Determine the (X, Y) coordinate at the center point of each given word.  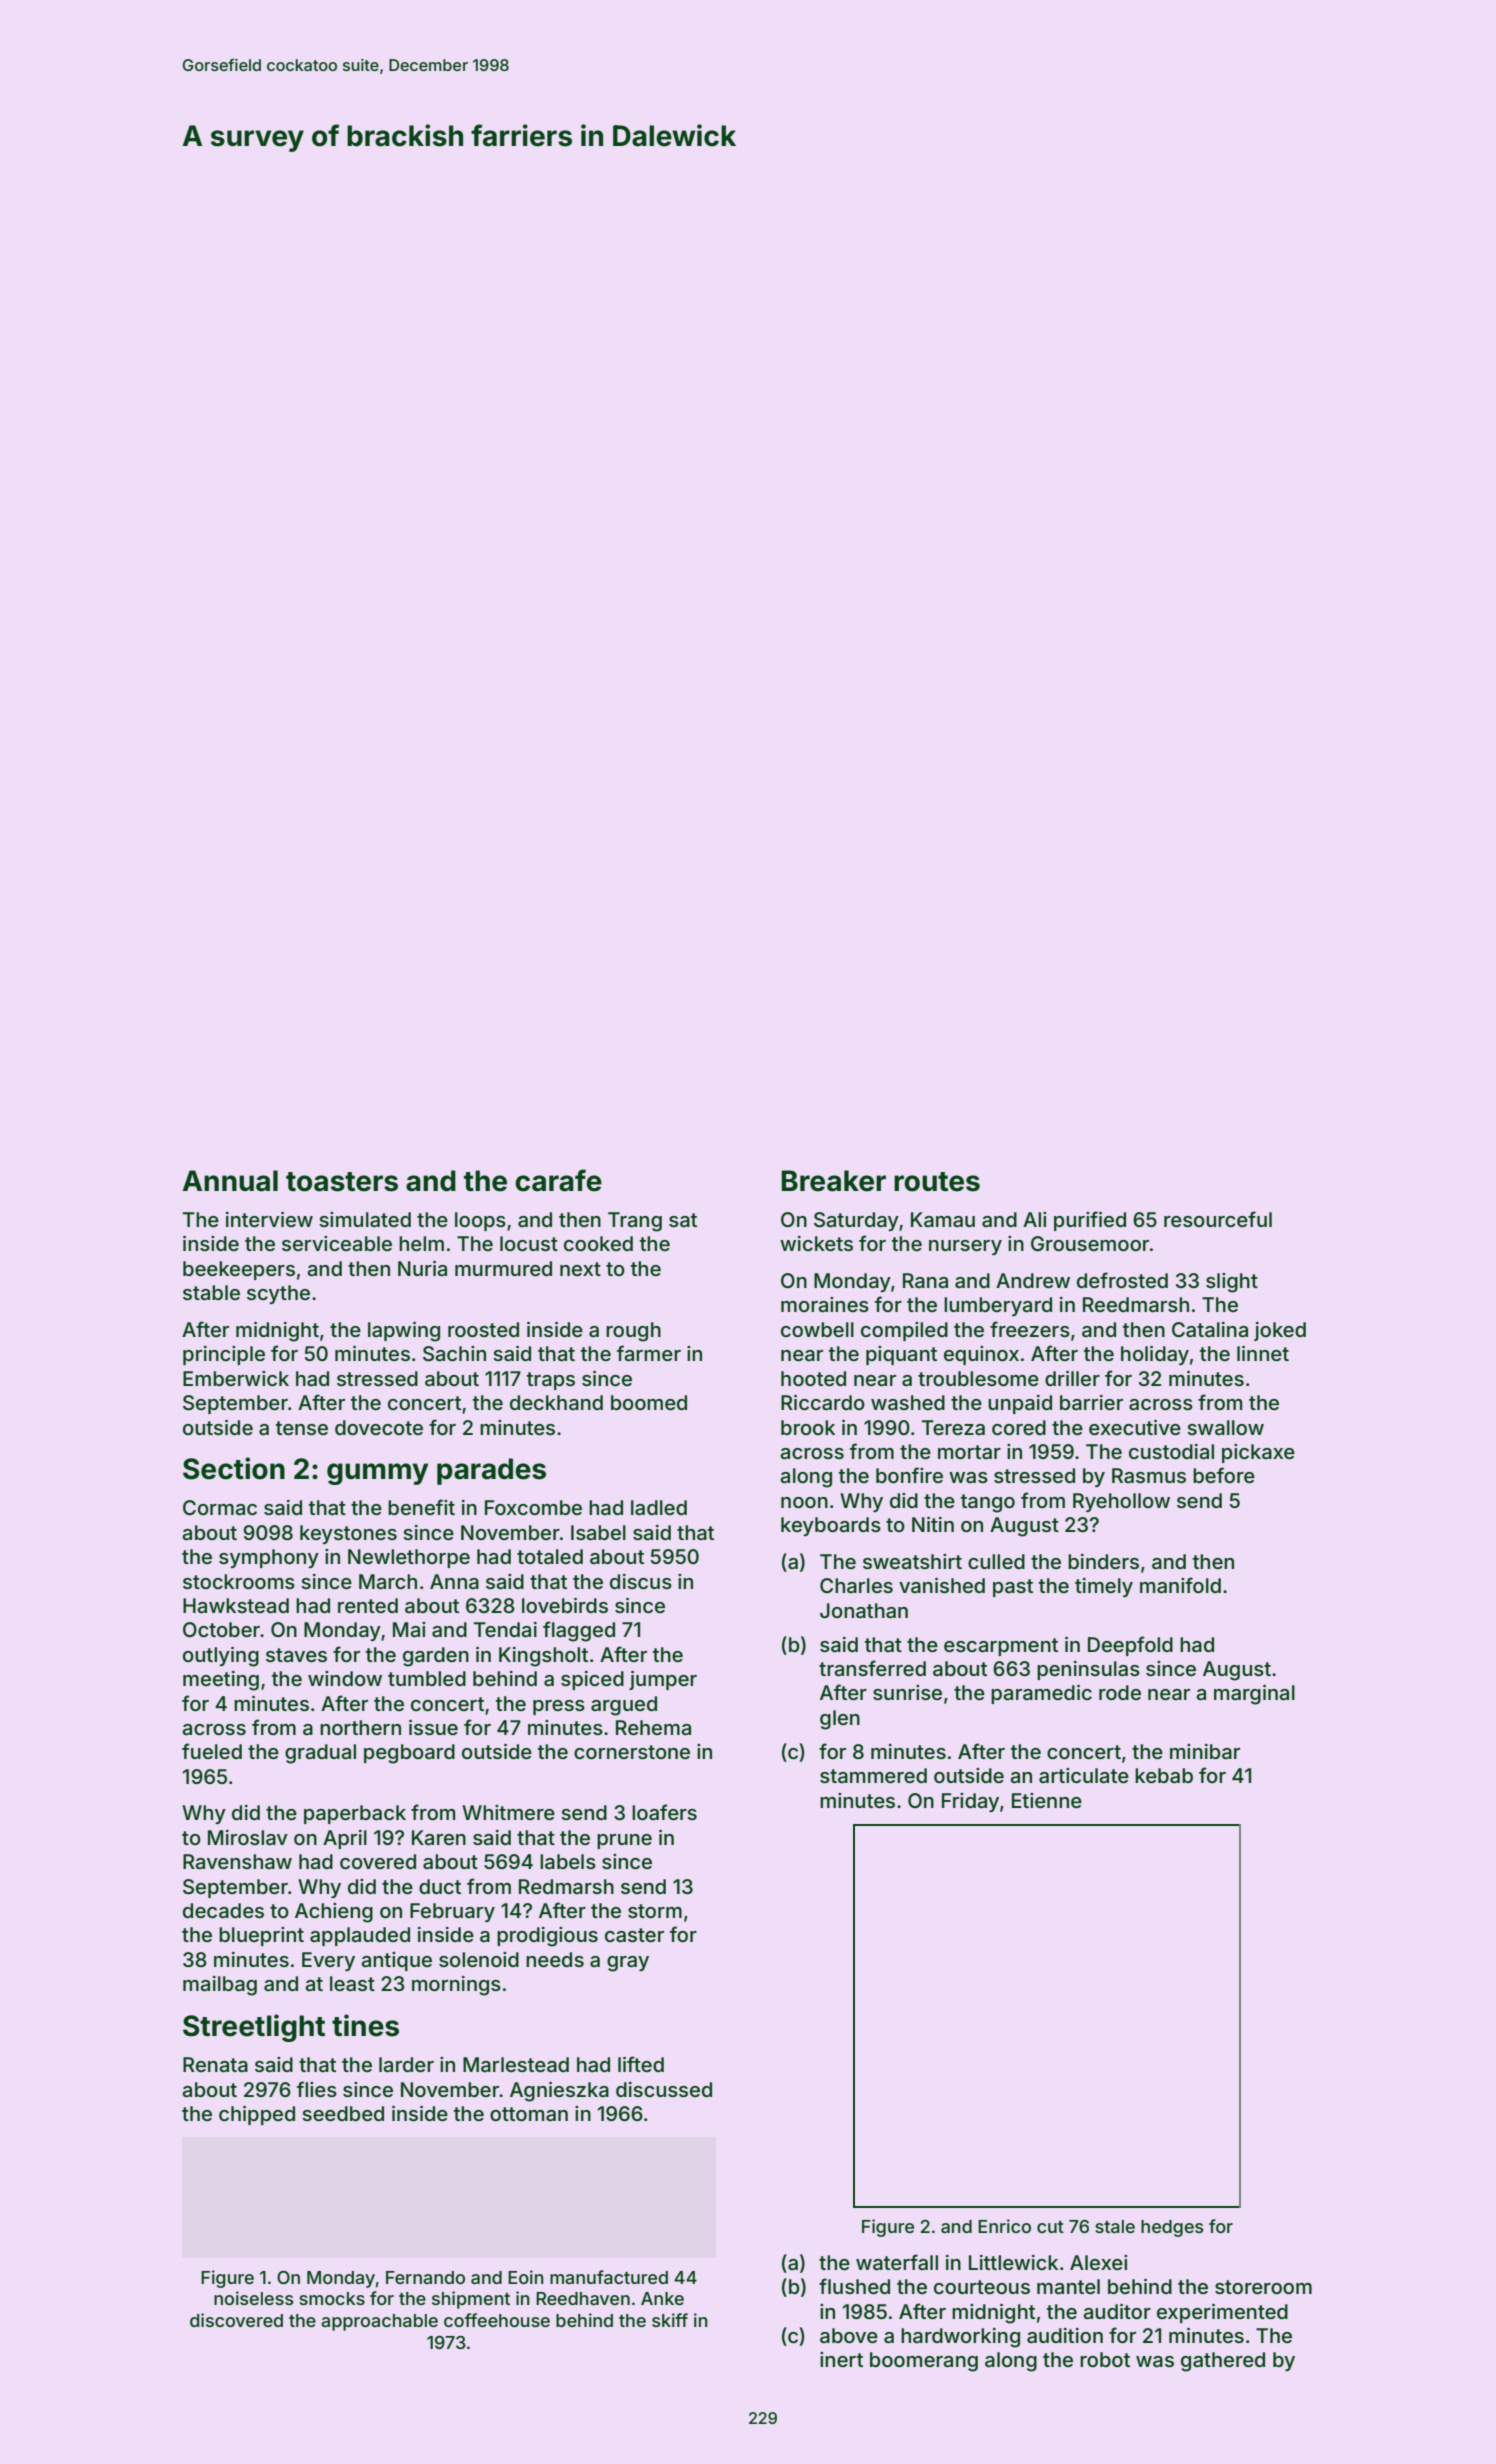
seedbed (343, 2113)
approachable (379, 2322)
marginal (1254, 1695)
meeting (221, 1681)
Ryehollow (1121, 1502)
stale (1115, 2226)
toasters (342, 1182)
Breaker (833, 1181)
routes (937, 1182)
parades (491, 1471)
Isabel (598, 1533)
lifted (641, 2064)
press (559, 1707)
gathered (1223, 2362)
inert (841, 2359)
